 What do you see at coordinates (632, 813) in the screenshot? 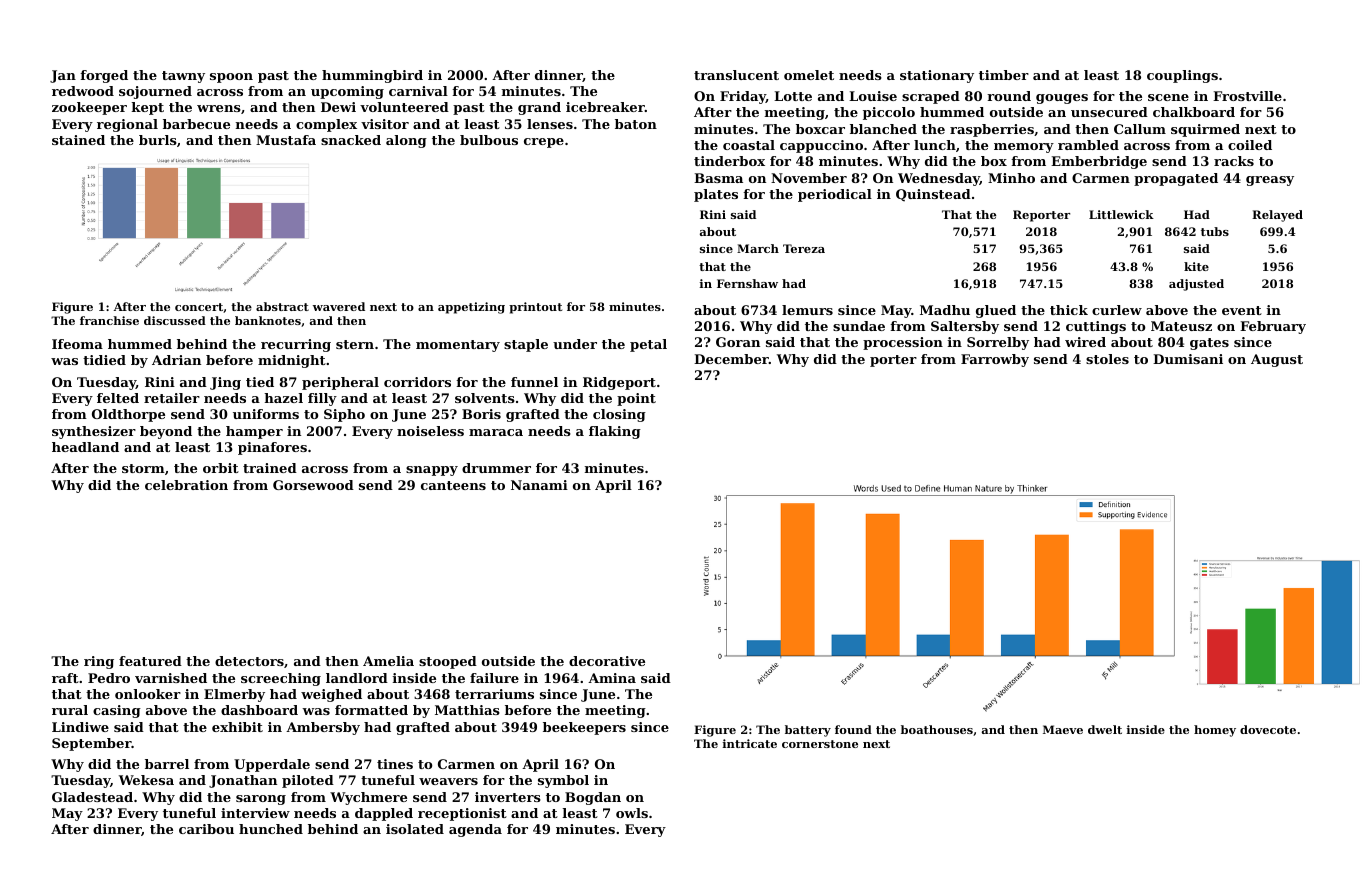
I see `owls` at bounding box center [632, 813].
